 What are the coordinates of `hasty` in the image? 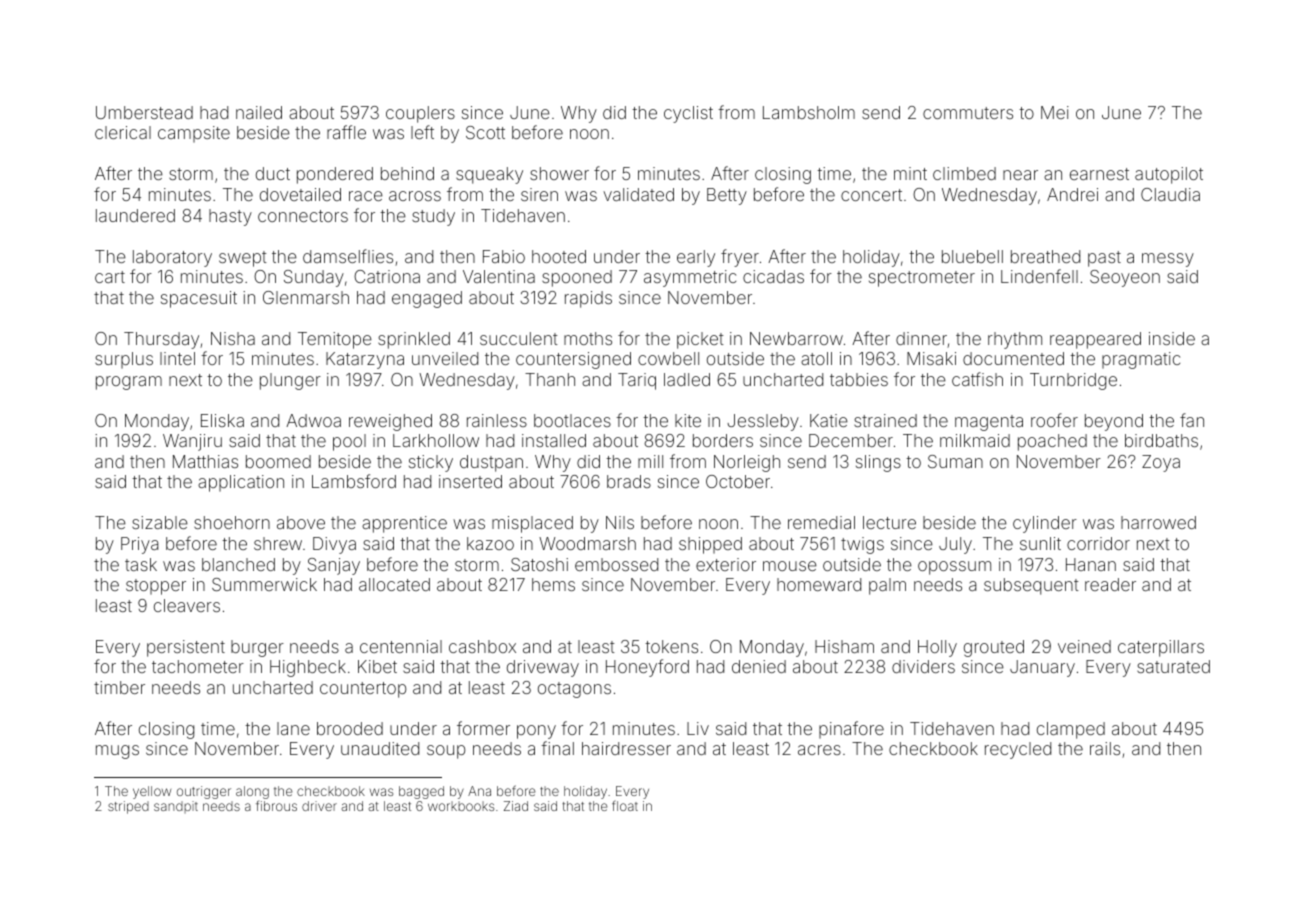 It's located at (230, 217).
